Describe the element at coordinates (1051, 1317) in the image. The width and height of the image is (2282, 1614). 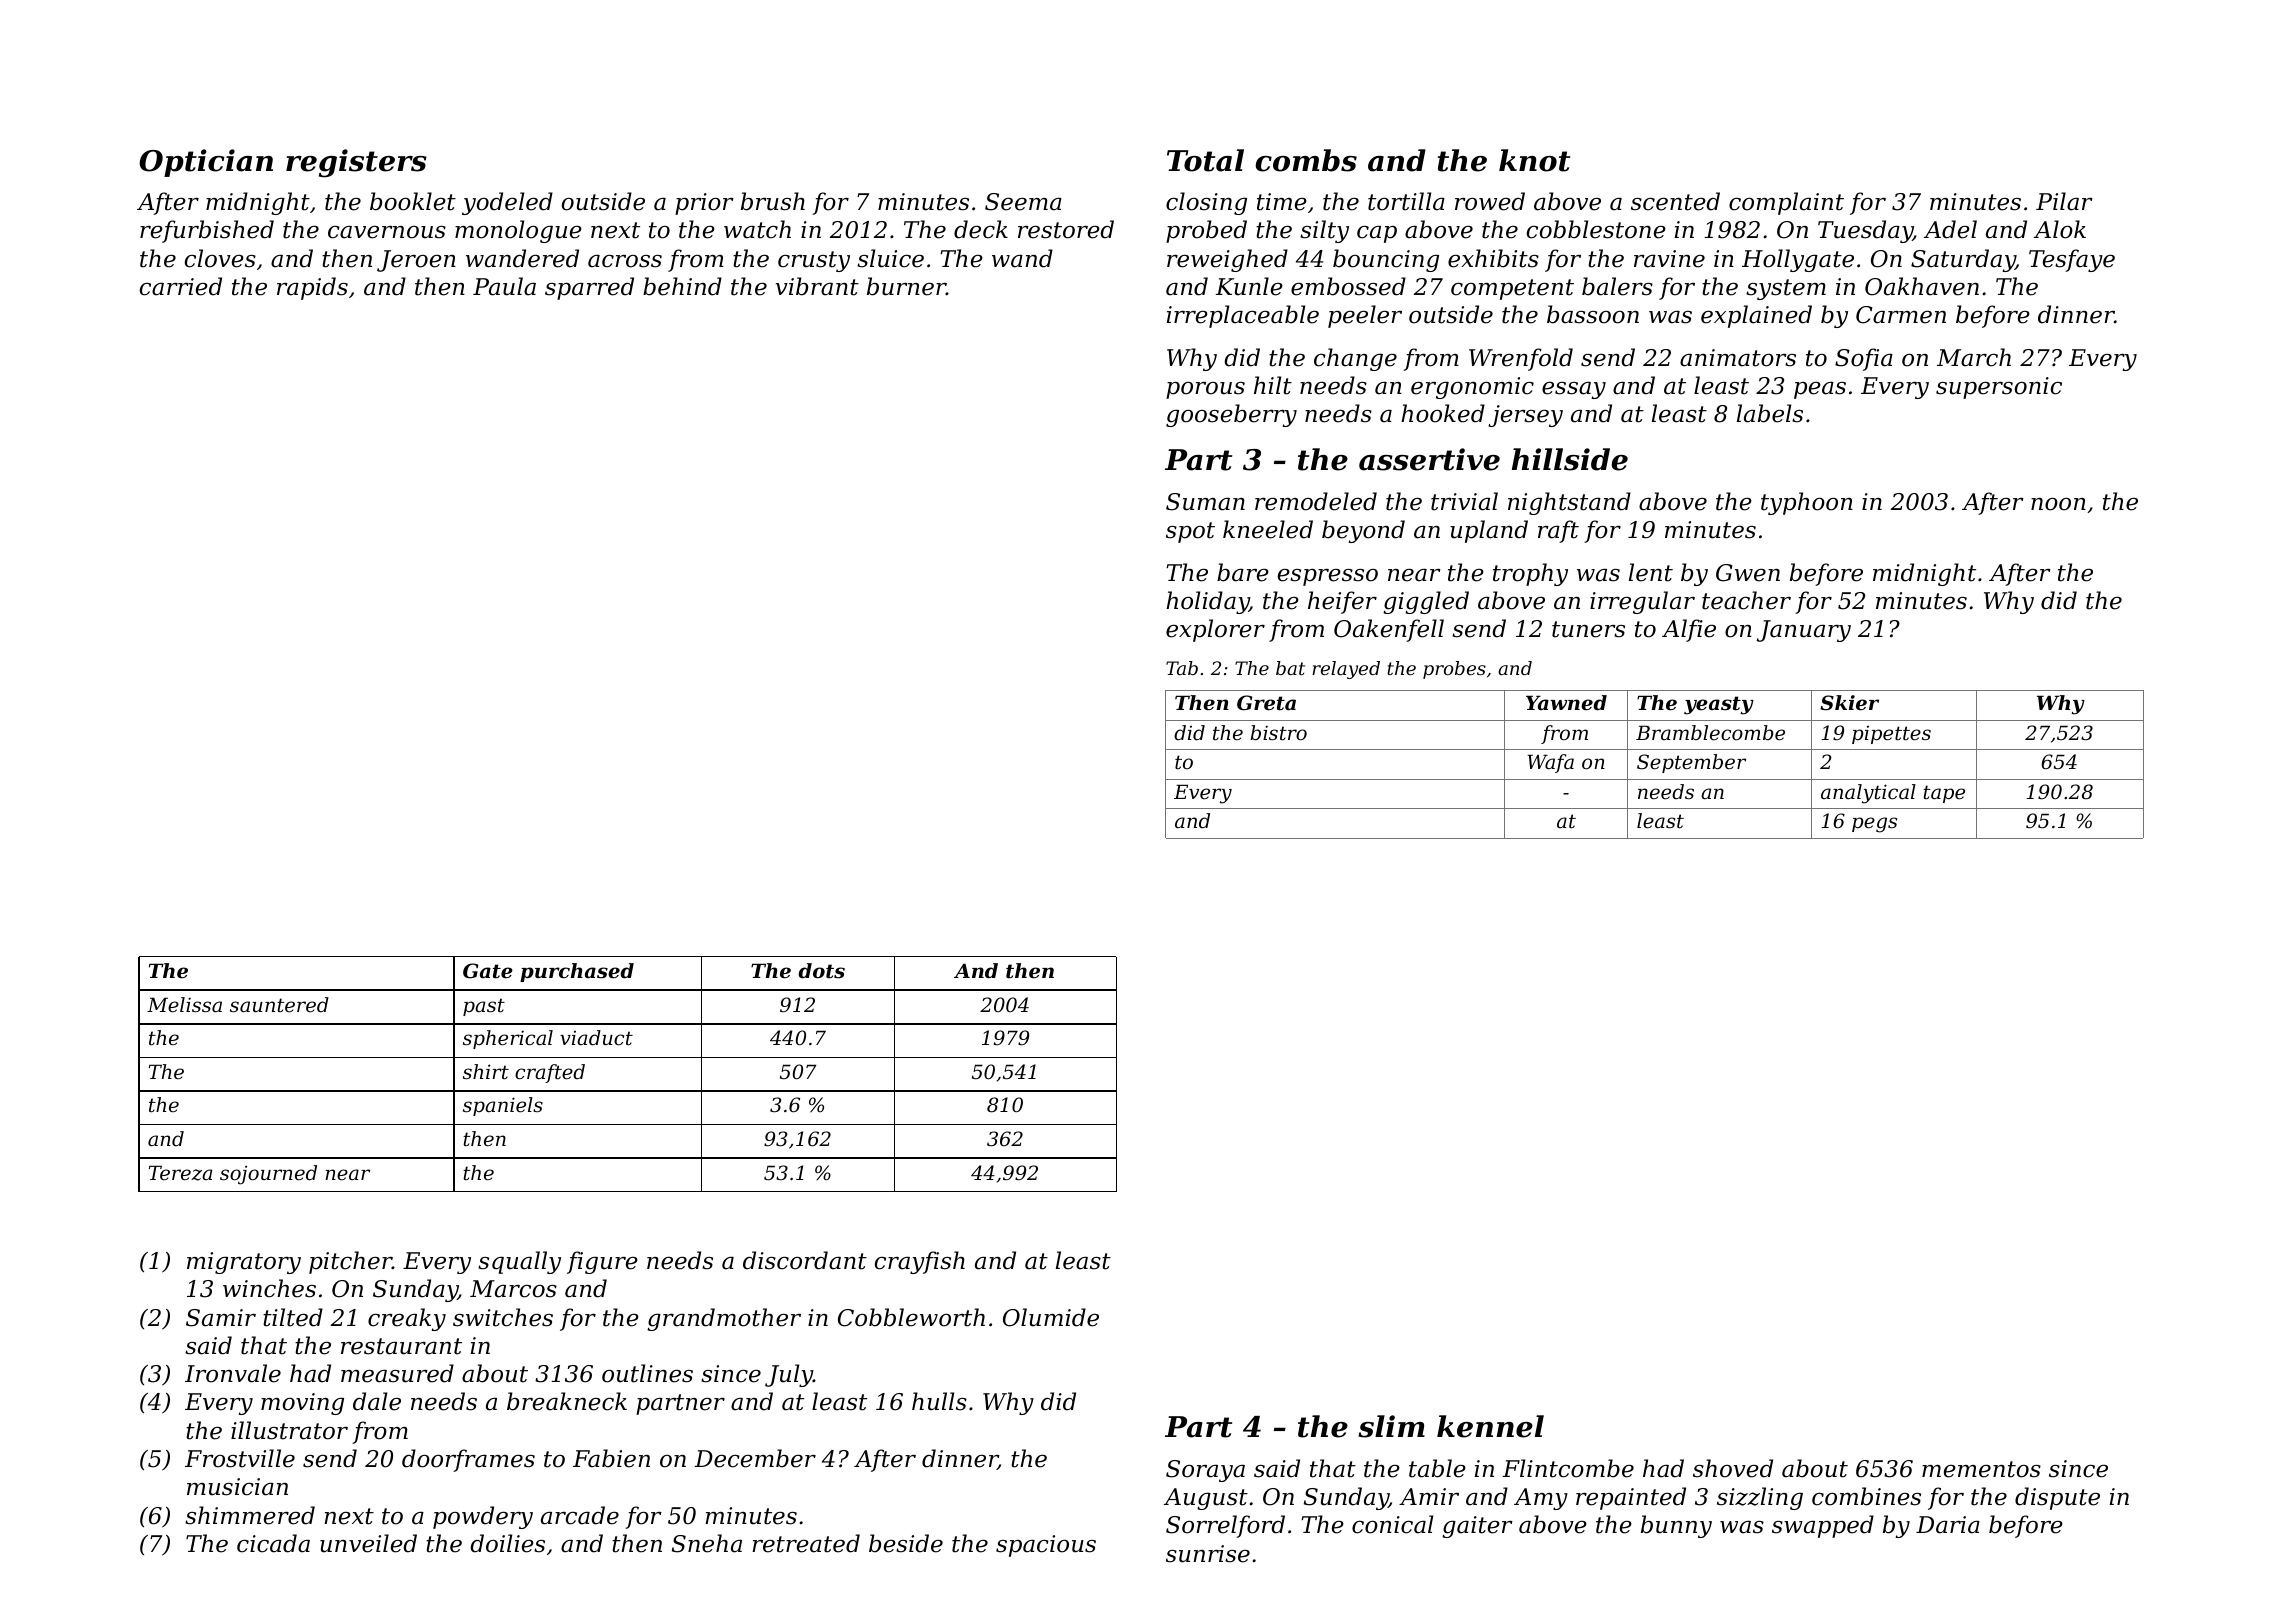
I see `Olumide` at that location.
